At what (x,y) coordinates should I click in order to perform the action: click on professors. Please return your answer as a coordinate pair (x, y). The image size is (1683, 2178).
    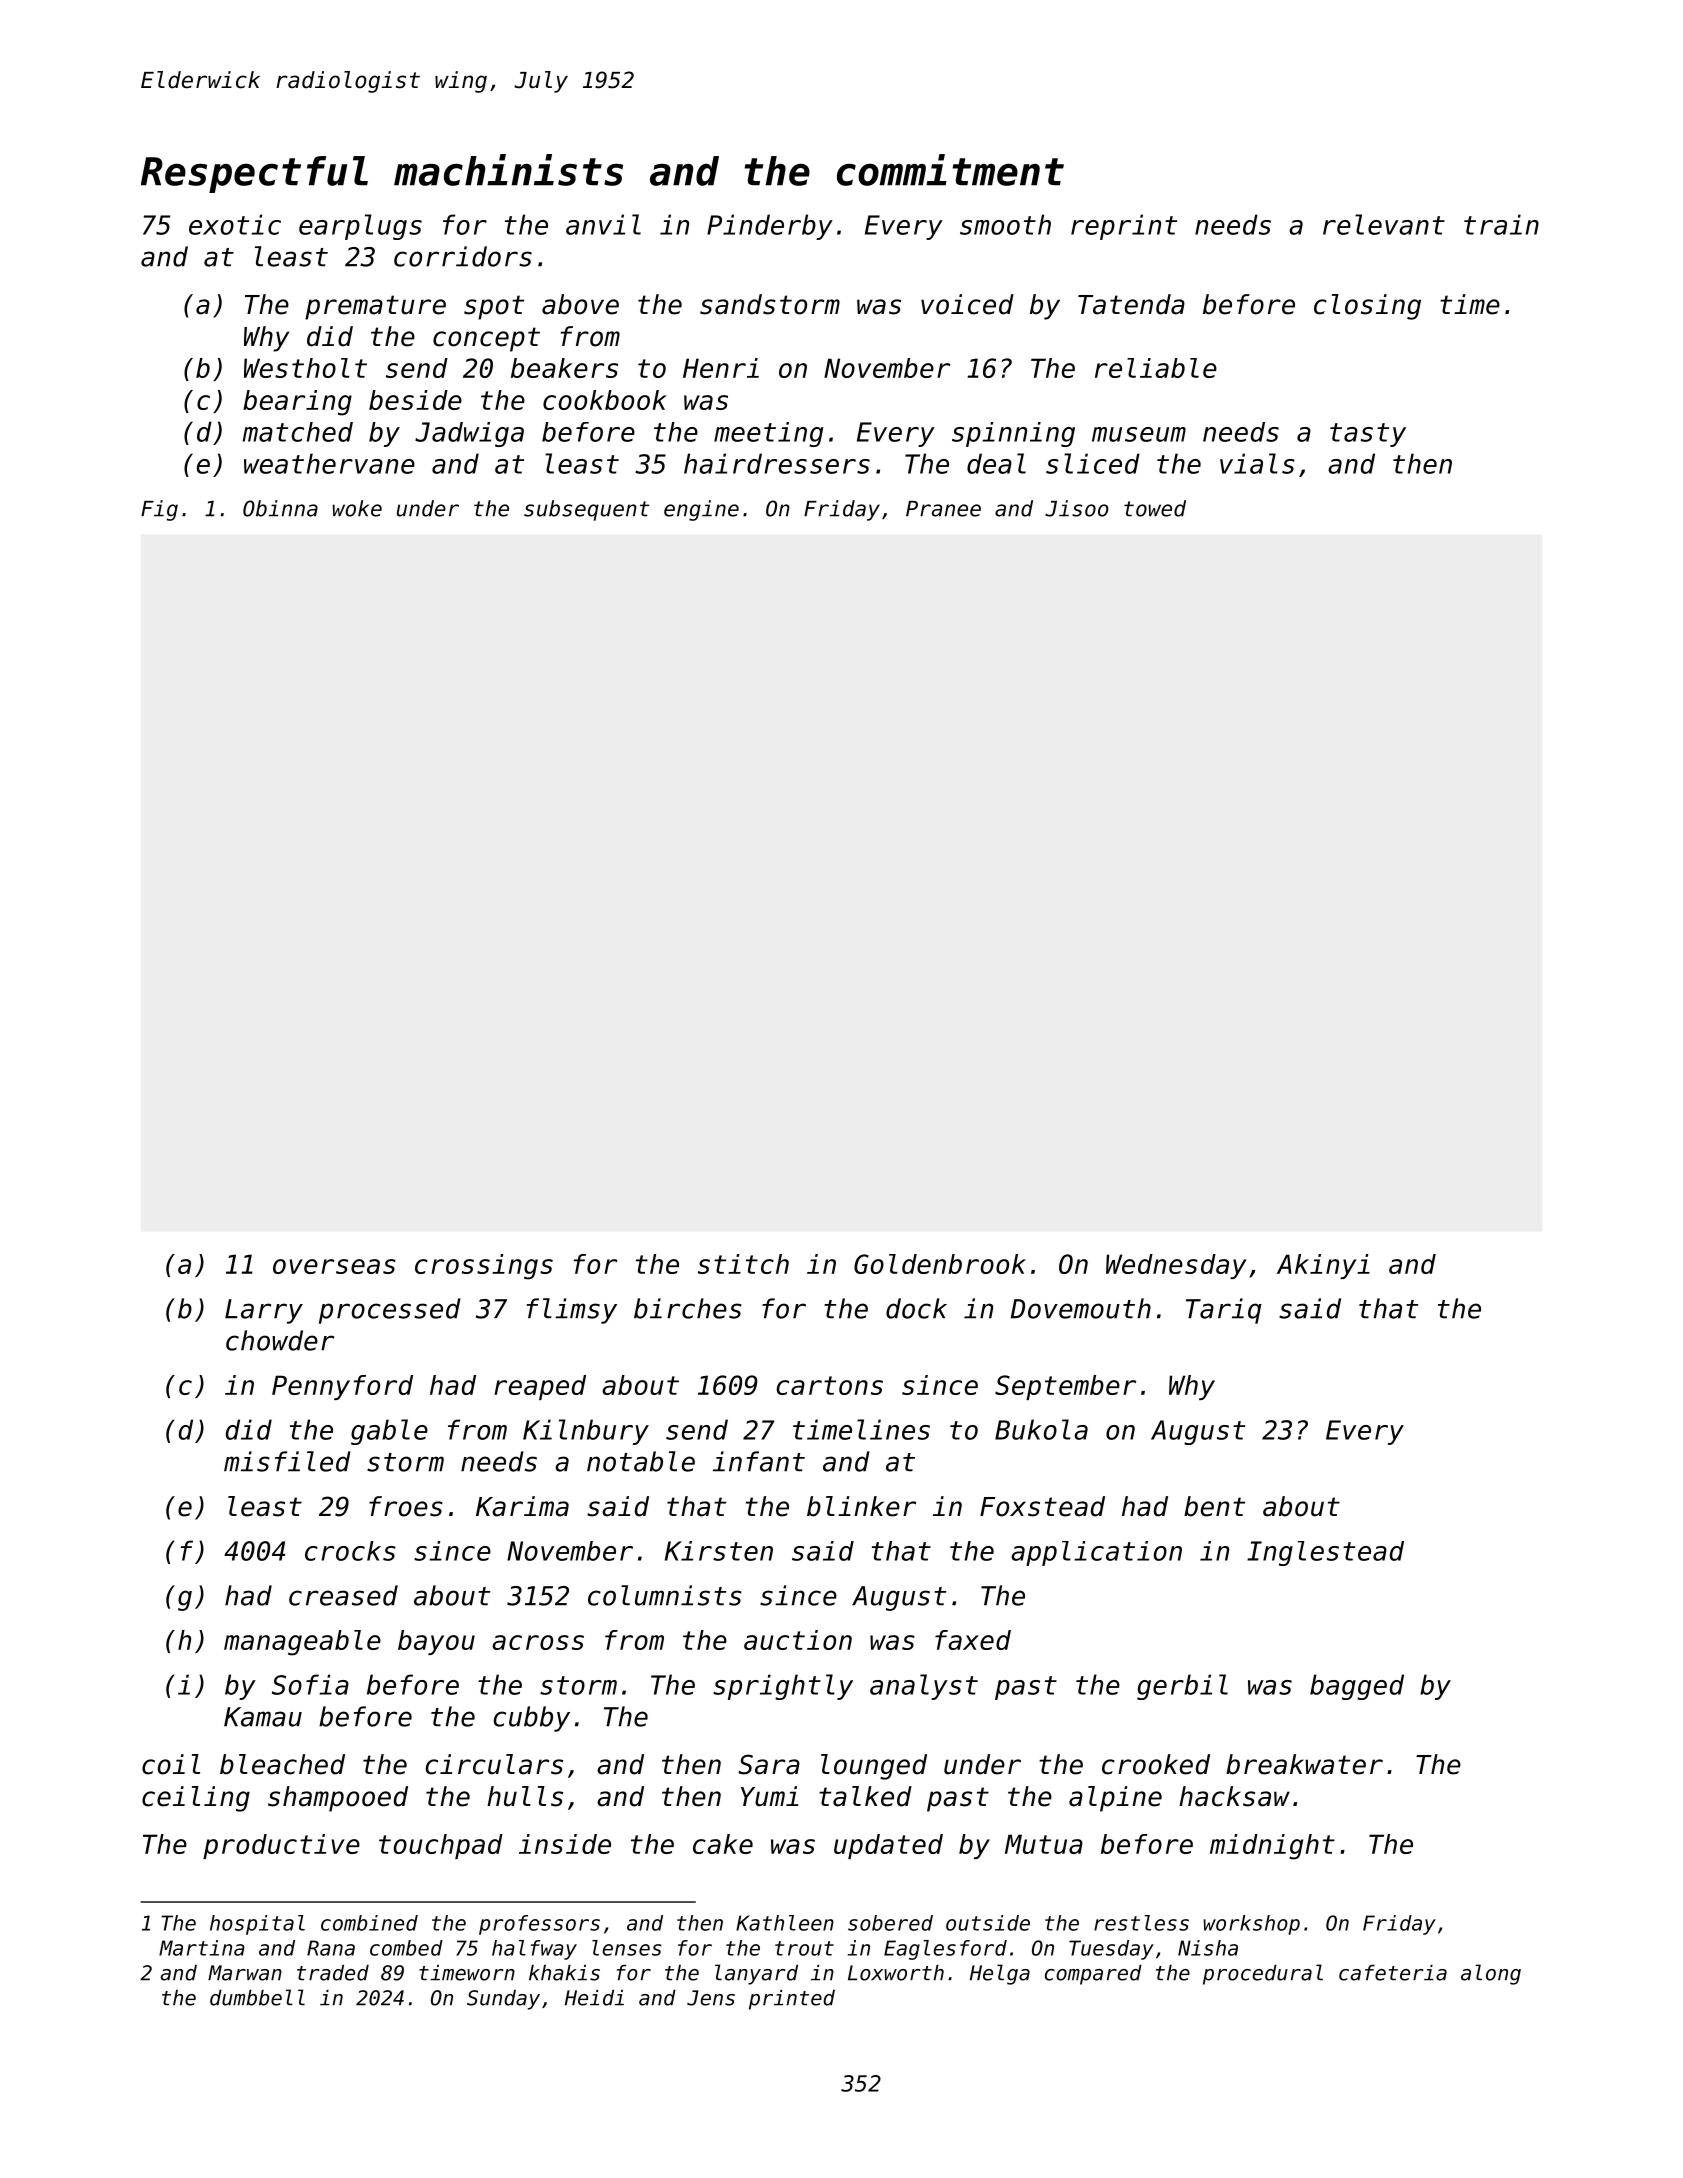
    Looking at the image, I should click on (539, 1925).
